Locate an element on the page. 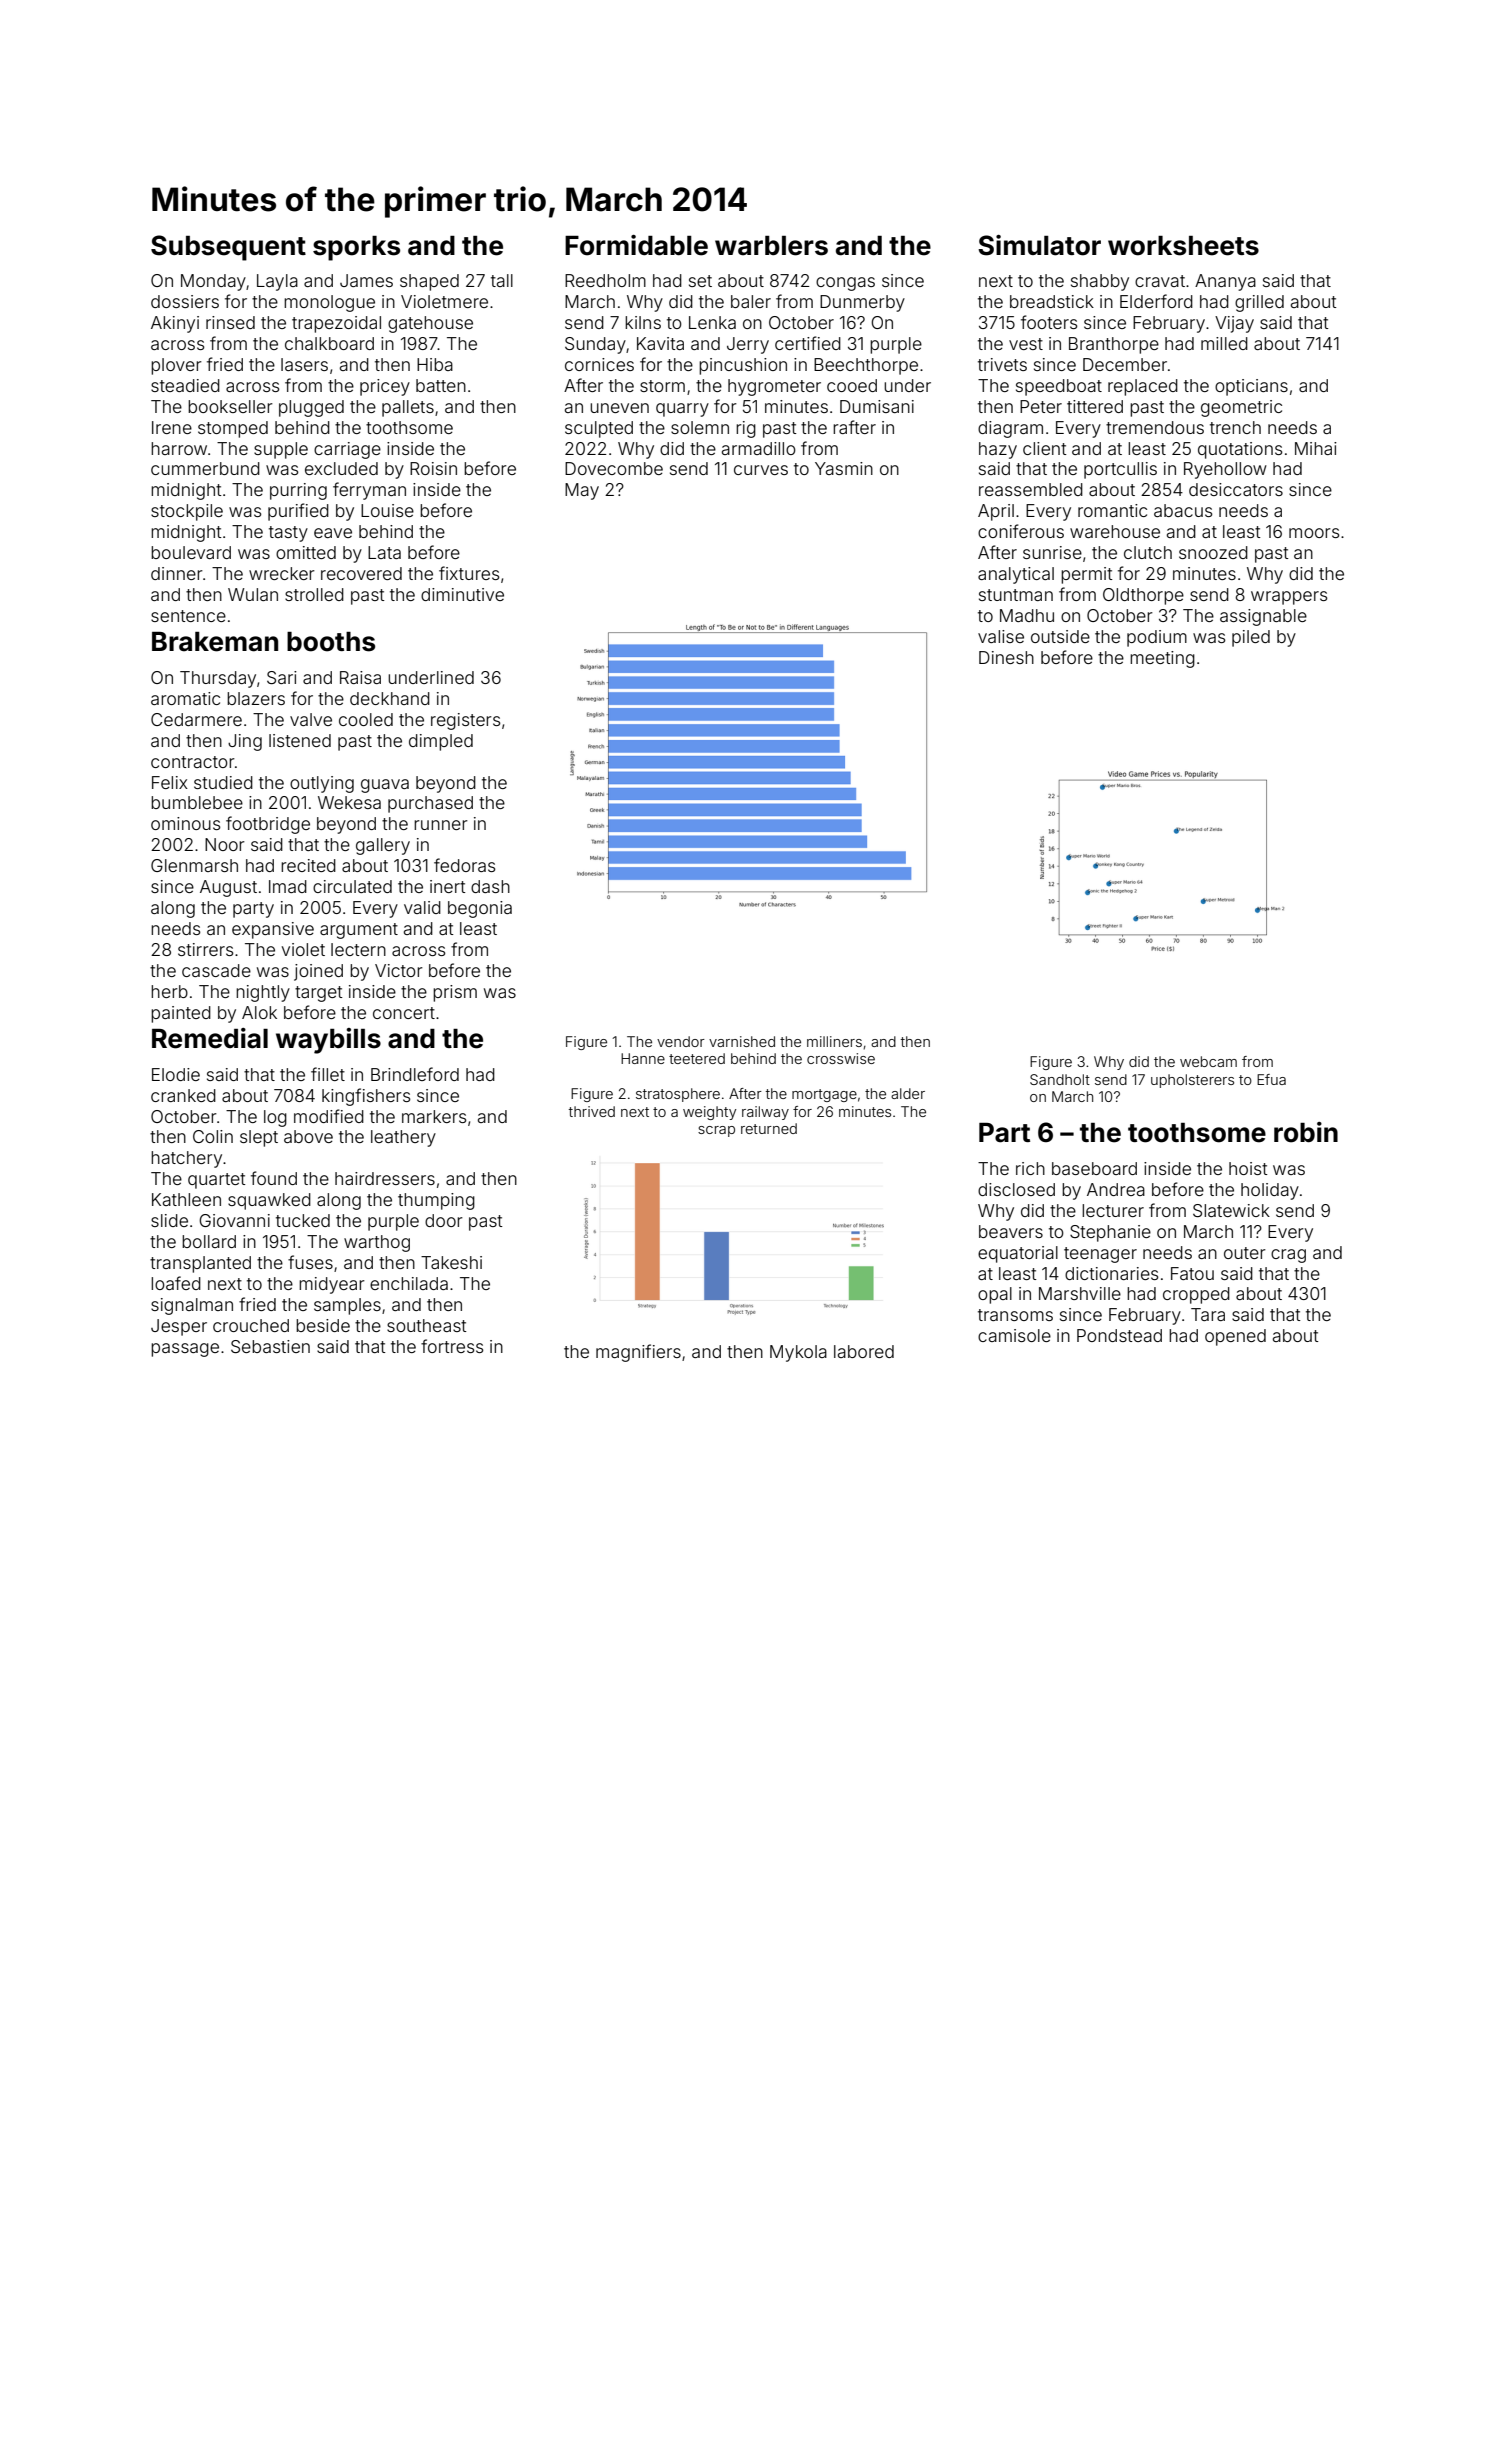 The image size is (1496, 2464). robin is located at coordinates (1306, 1132).
